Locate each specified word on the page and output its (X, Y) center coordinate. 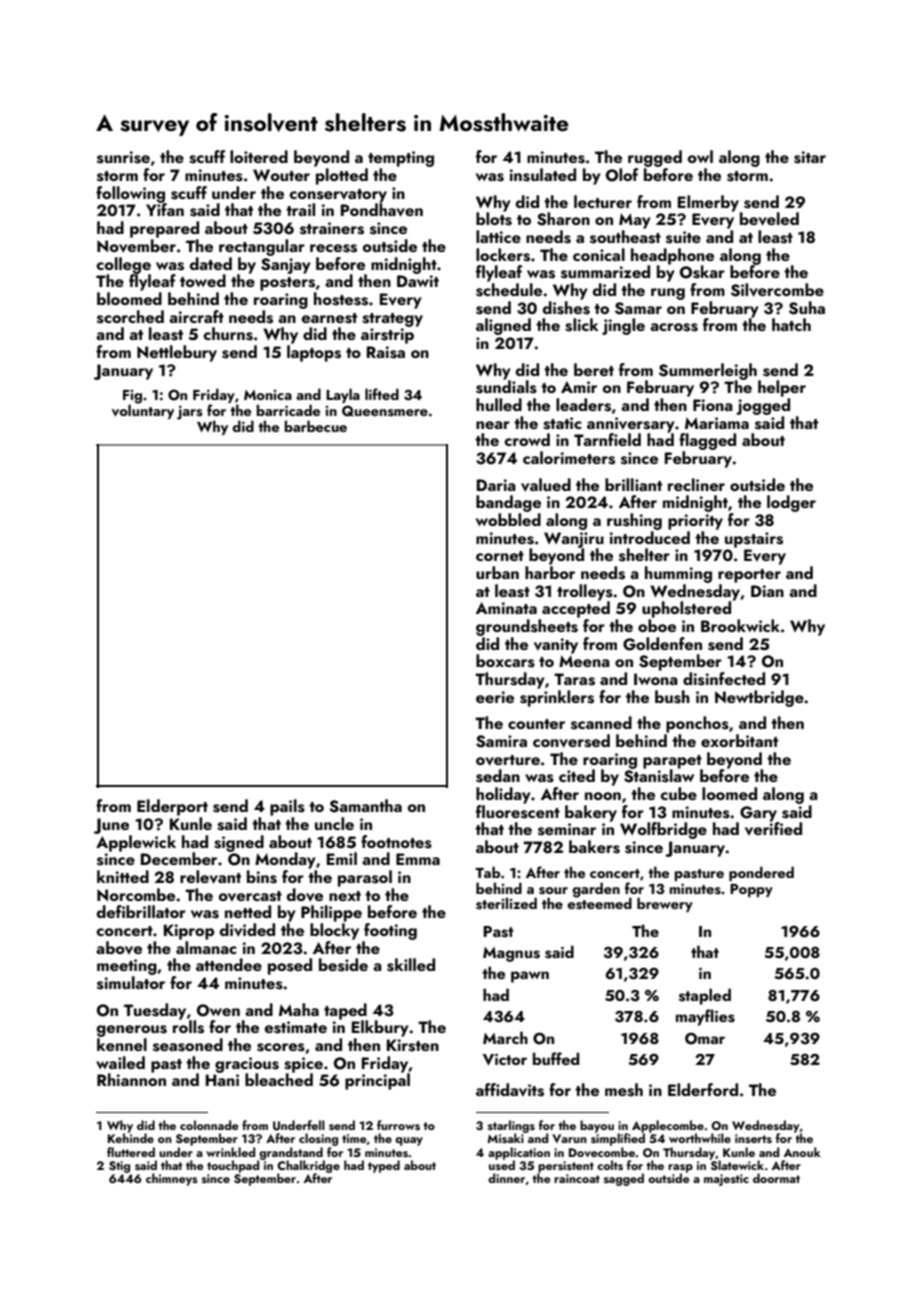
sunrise (123, 157)
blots (494, 219)
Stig (119, 1167)
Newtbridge (759, 698)
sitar (810, 157)
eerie (495, 697)
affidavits (510, 1090)
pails (287, 807)
